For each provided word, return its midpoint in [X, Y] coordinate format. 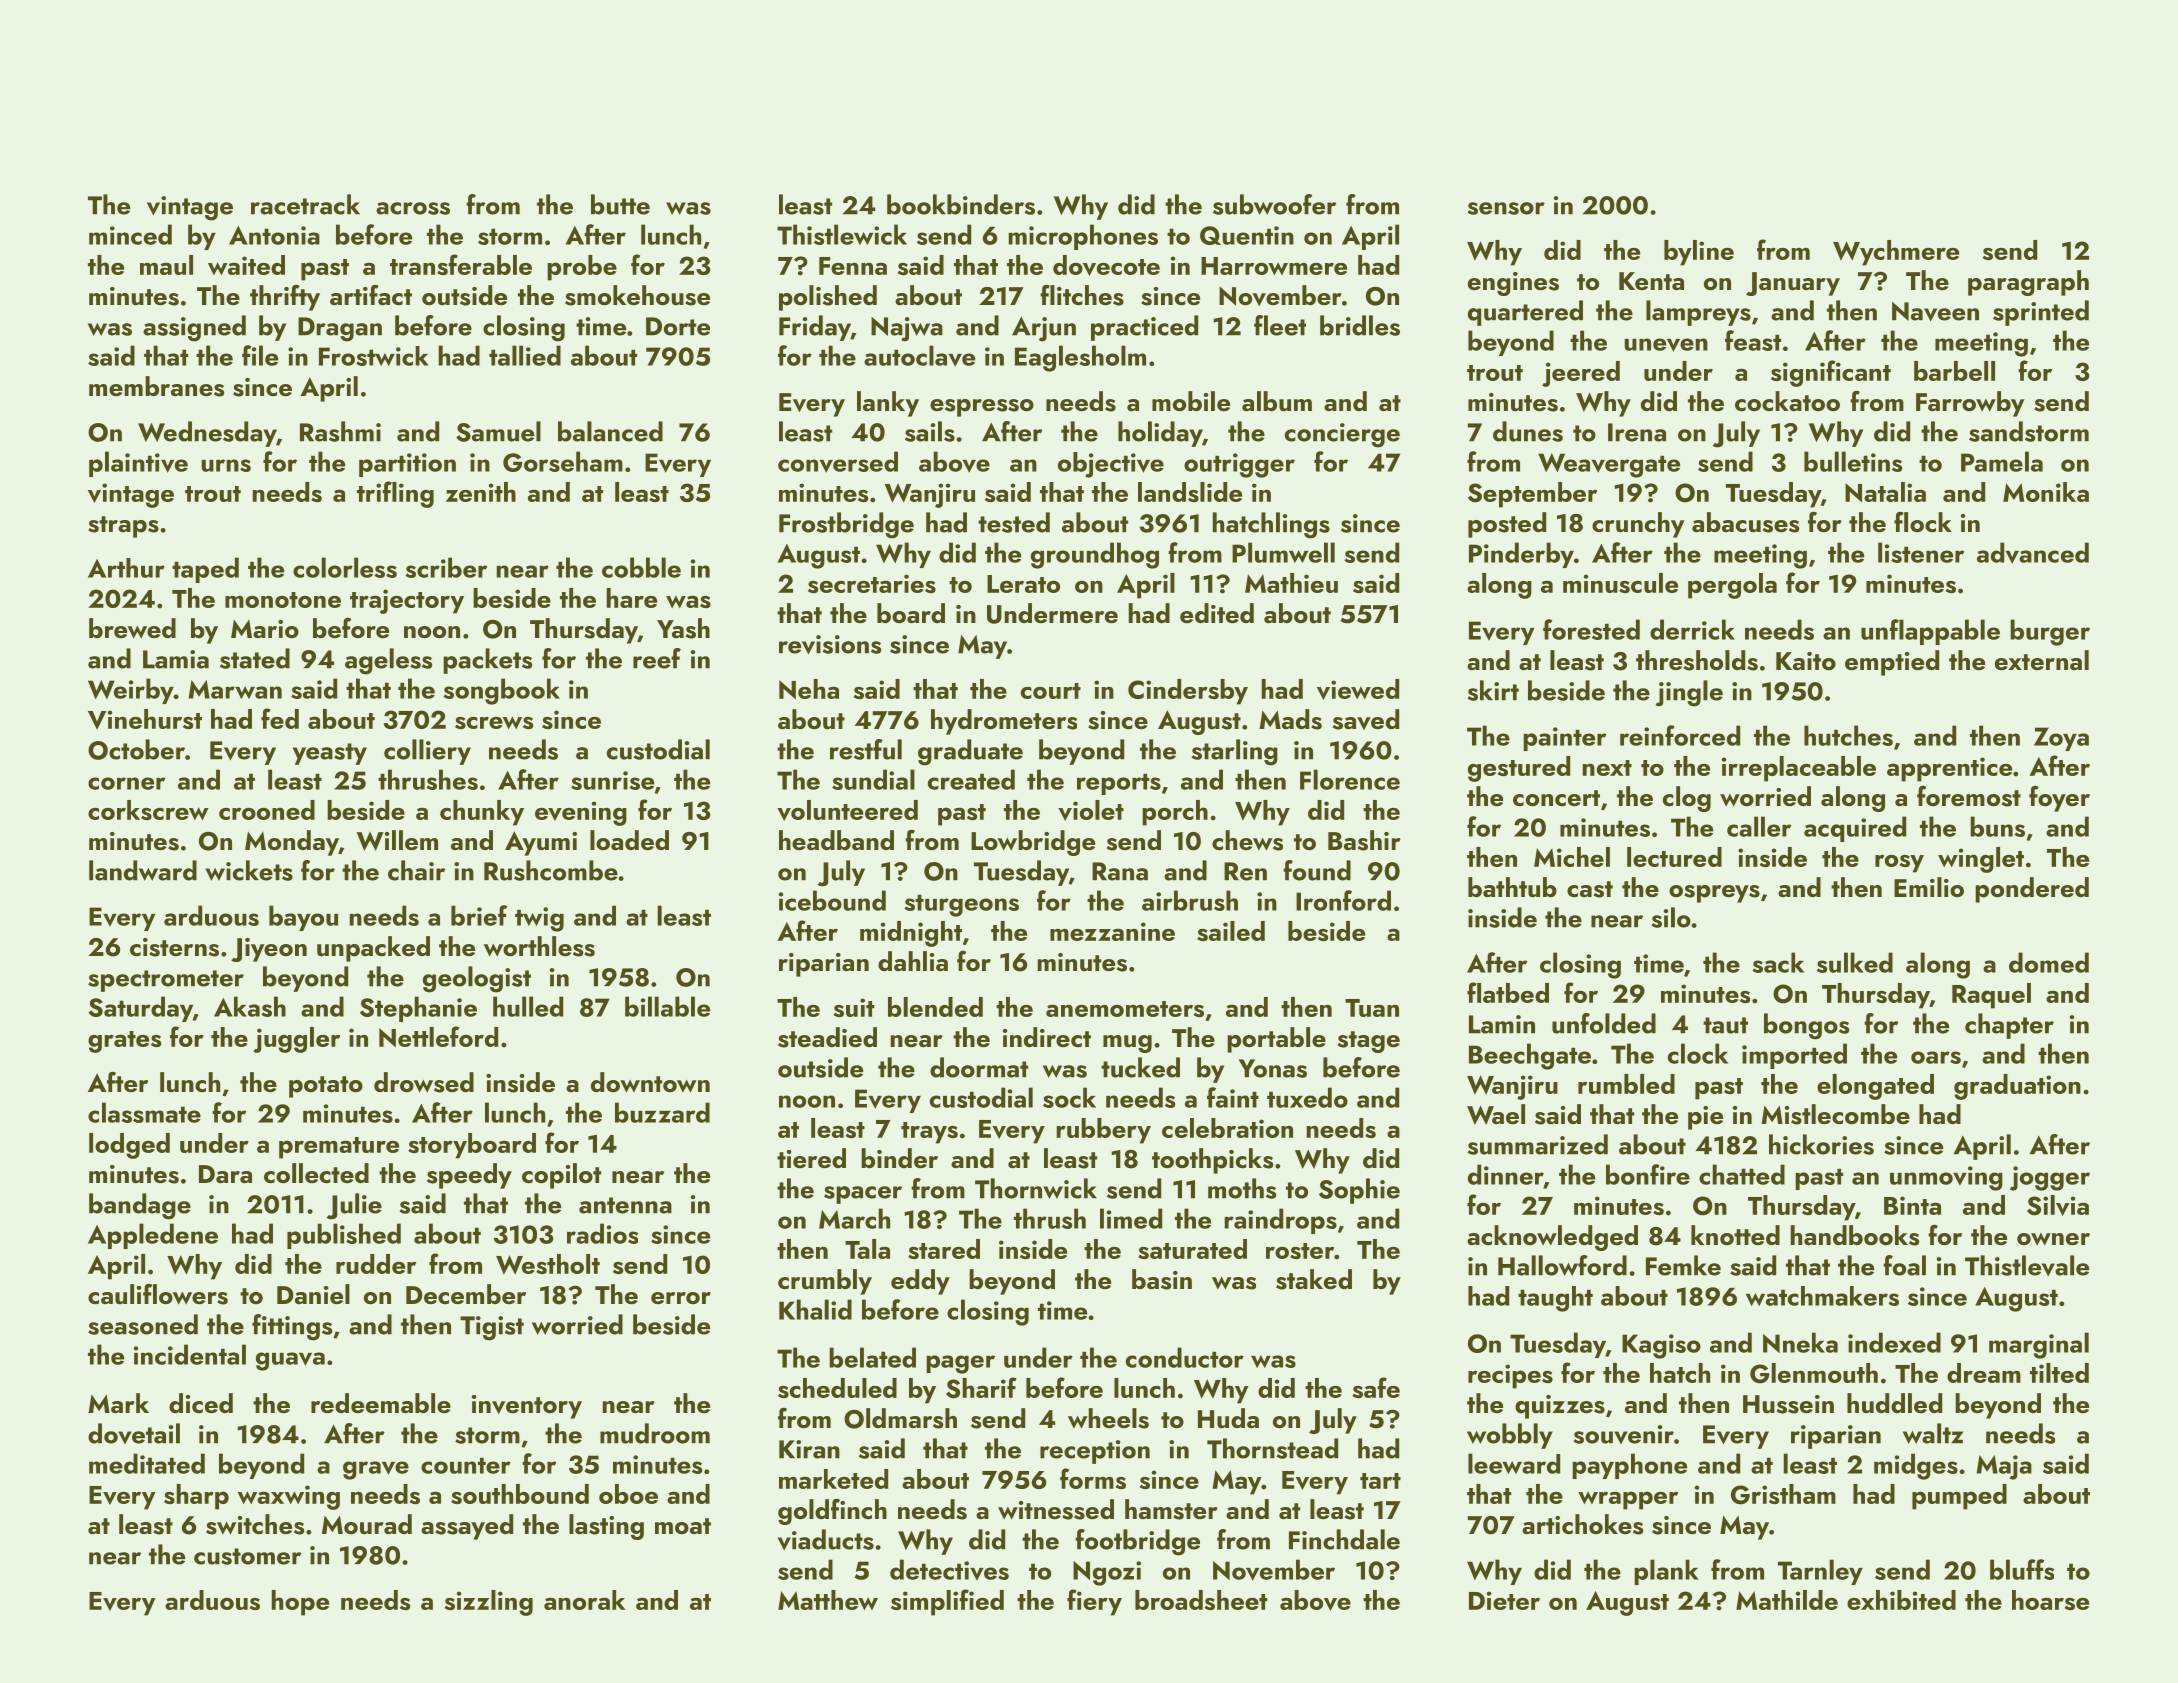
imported [1794, 1056]
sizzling [489, 1603]
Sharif [981, 1388]
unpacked [373, 949]
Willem [397, 840]
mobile [1191, 401]
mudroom [655, 1433]
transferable [461, 264]
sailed [1231, 931]
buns [1997, 826]
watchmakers [1822, 1296]
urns [226, 465]
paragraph [2028, 283]
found [1317, 870]
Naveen [1935, 311]
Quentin [1247, 235]
